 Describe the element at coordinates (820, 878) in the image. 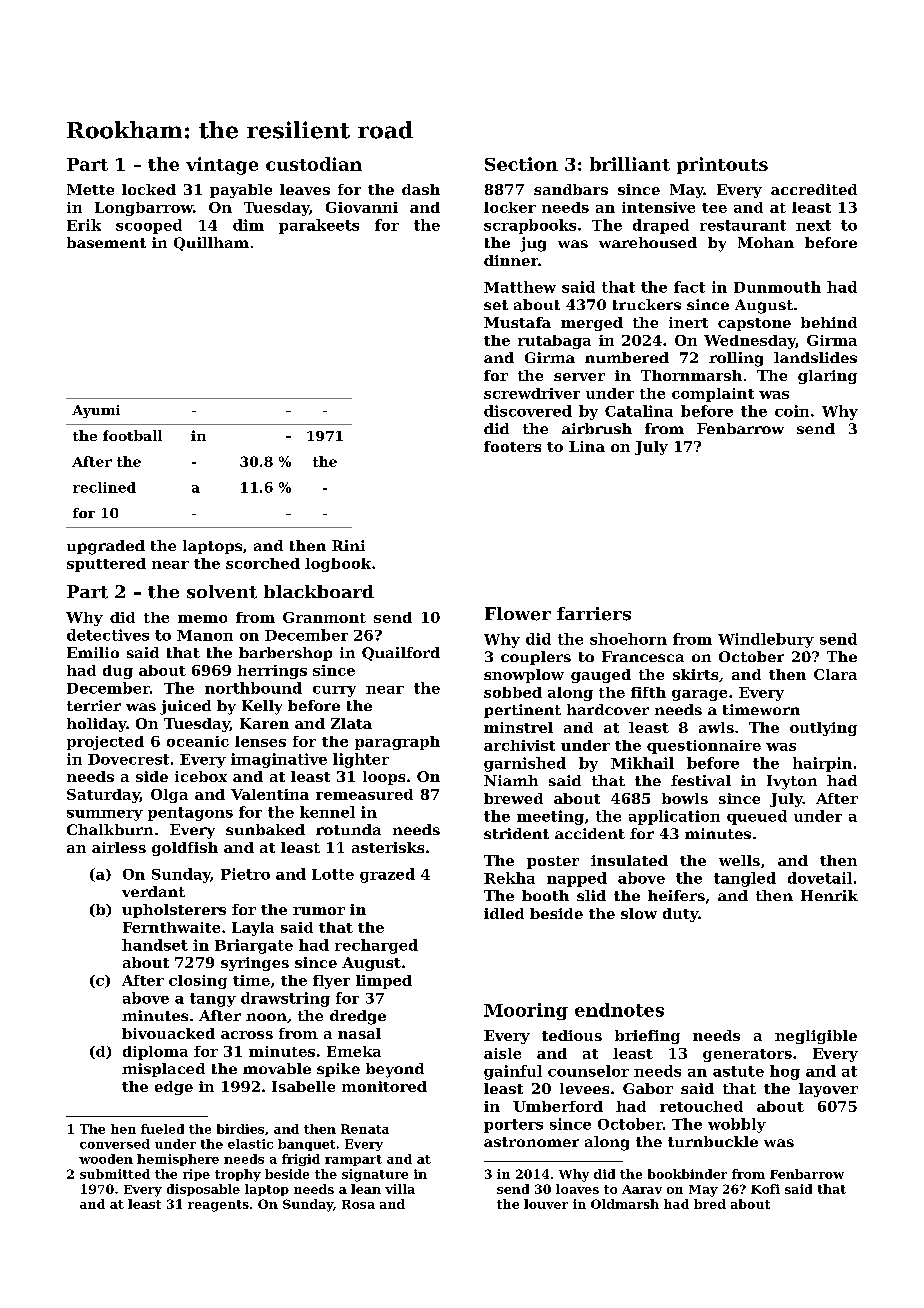

I see `dovetail` at that location.
